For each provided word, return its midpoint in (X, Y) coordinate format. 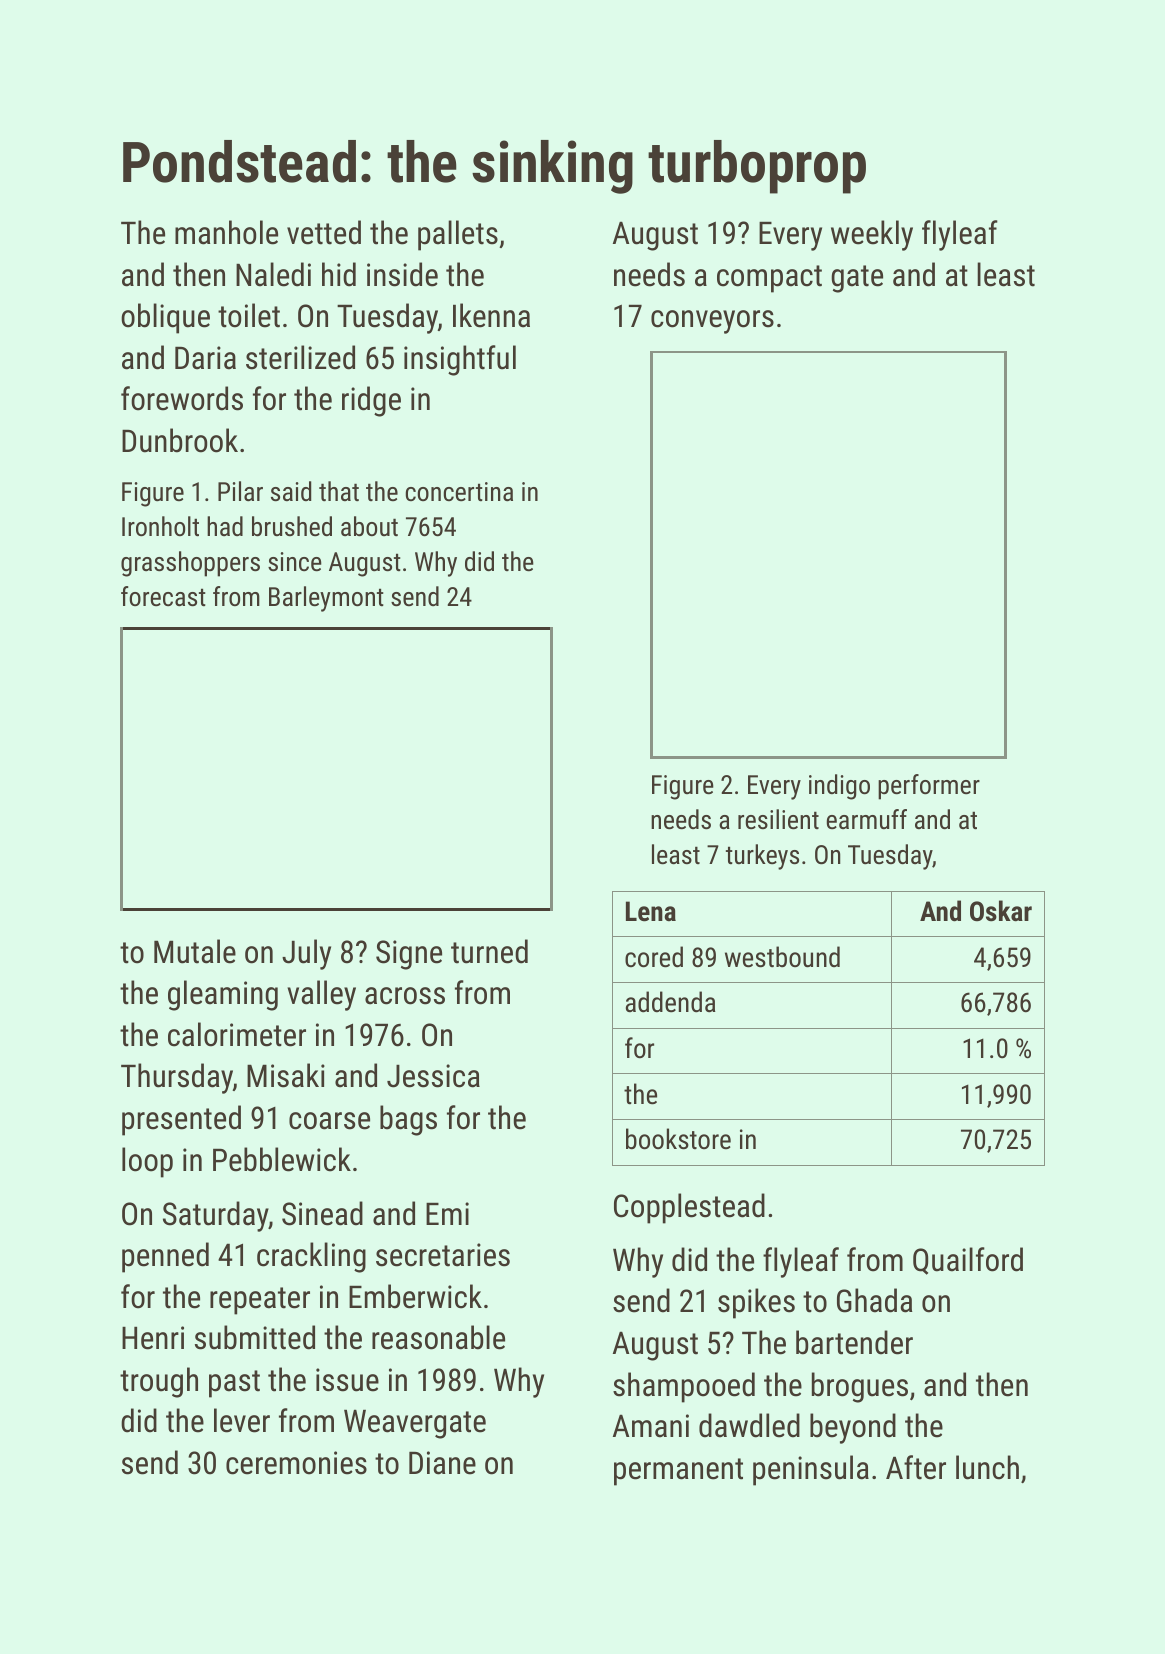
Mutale (195, 951)
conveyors (712, 322)
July (306, 954)
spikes (756, 1303)
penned (165, 1257)
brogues (860, 1387)
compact (769, 279)
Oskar (1001, 911)
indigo (839, 787)
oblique (165, 318)
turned (489, 951)
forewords (182, 398)
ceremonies (296, 1463)
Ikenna (491, 315)
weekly (872, 235)
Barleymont (326, 599)
